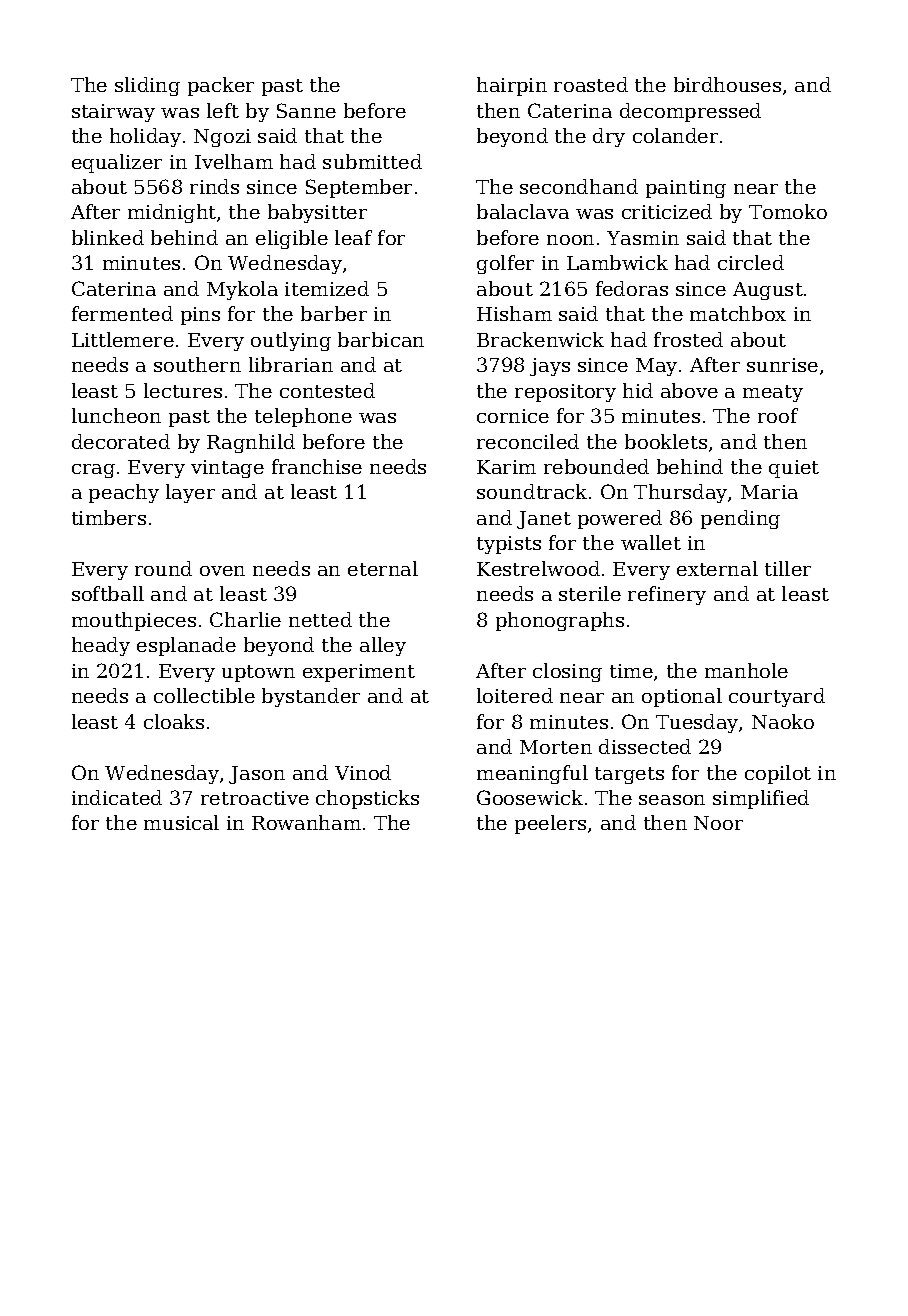 The width and height of the page is (908, 1316). I want to click on quiet, so click(794, 469).
